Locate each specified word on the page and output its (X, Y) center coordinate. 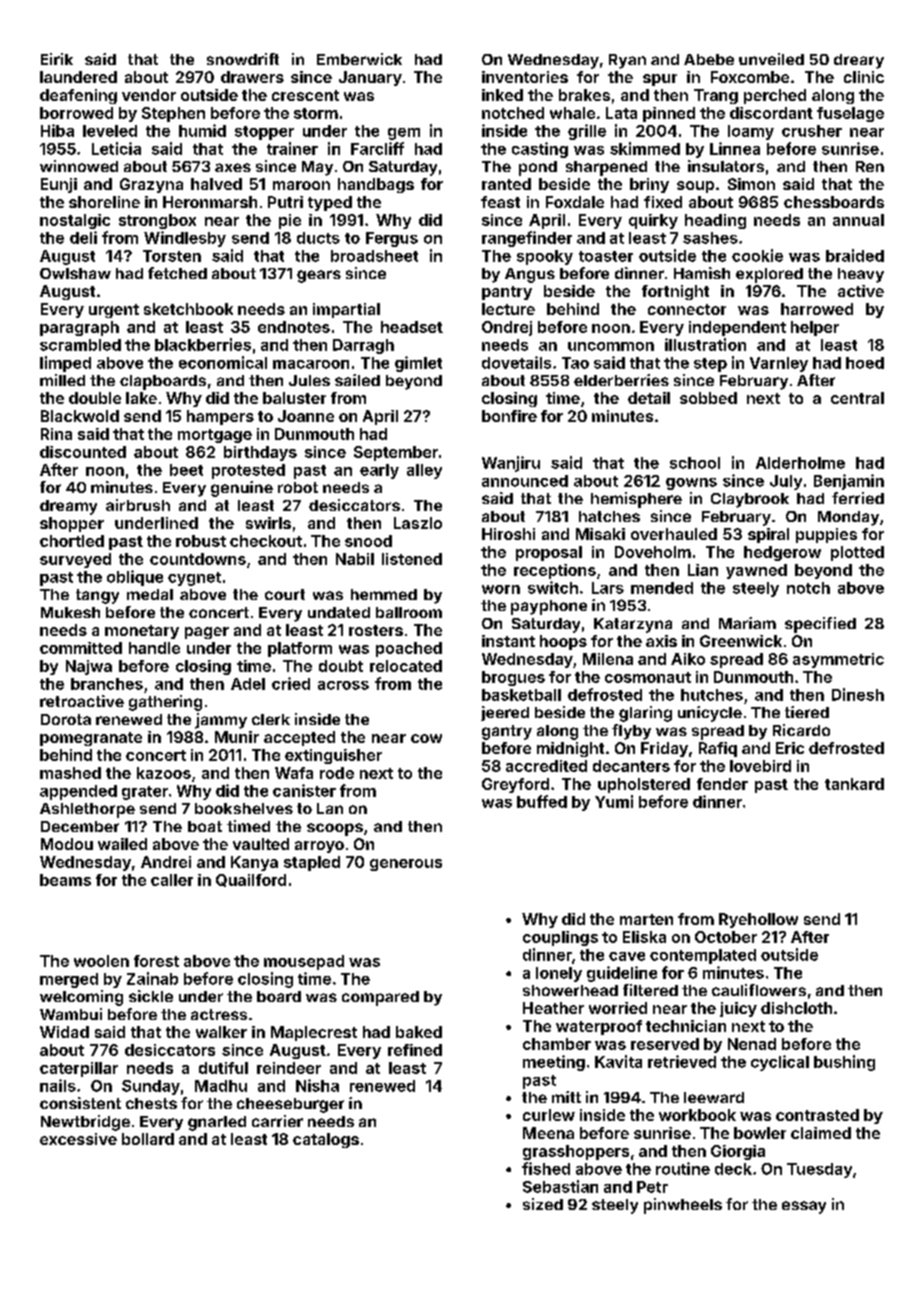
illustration (705, 344)
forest (156, 961)
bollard (148, 1139)
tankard (854, 784)
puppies (826, 535)
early (379, 471)
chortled (72, 541)
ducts (318, 238)
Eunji (59, 185)
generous (406, 865)
